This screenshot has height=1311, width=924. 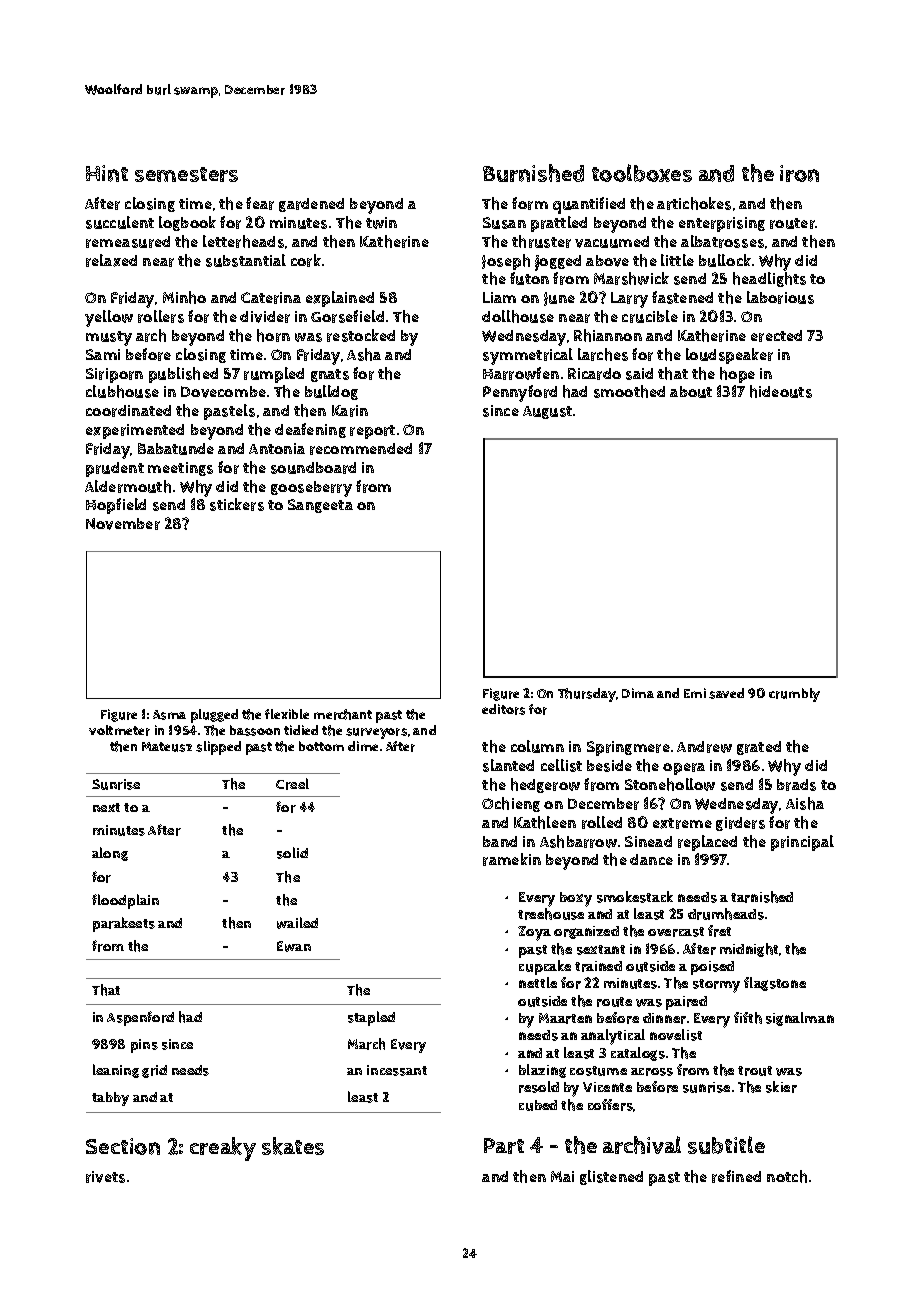 I want to click on semesters, so click(x=186, y=174).
